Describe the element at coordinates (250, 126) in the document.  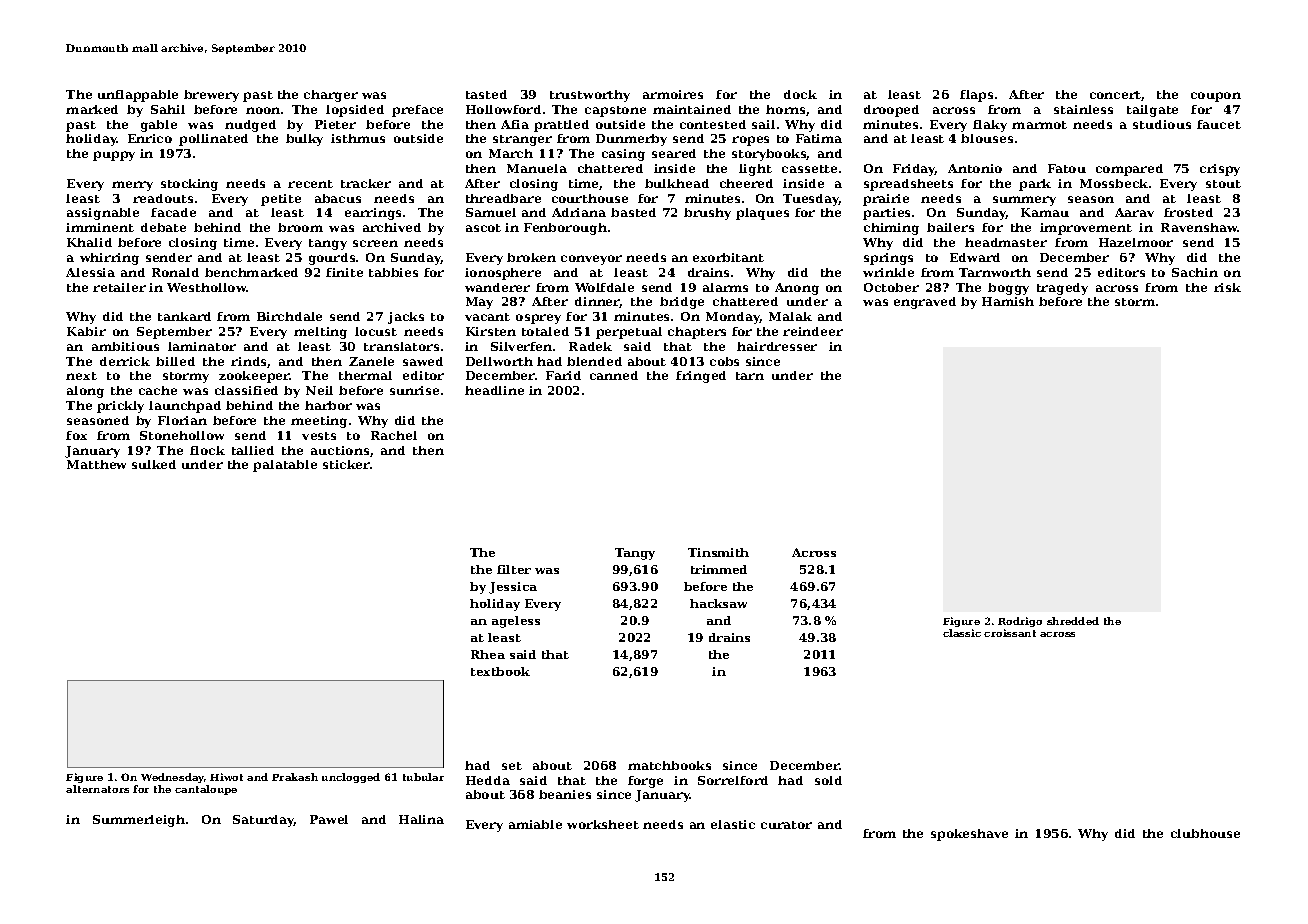
I see `nudged` at that location.
